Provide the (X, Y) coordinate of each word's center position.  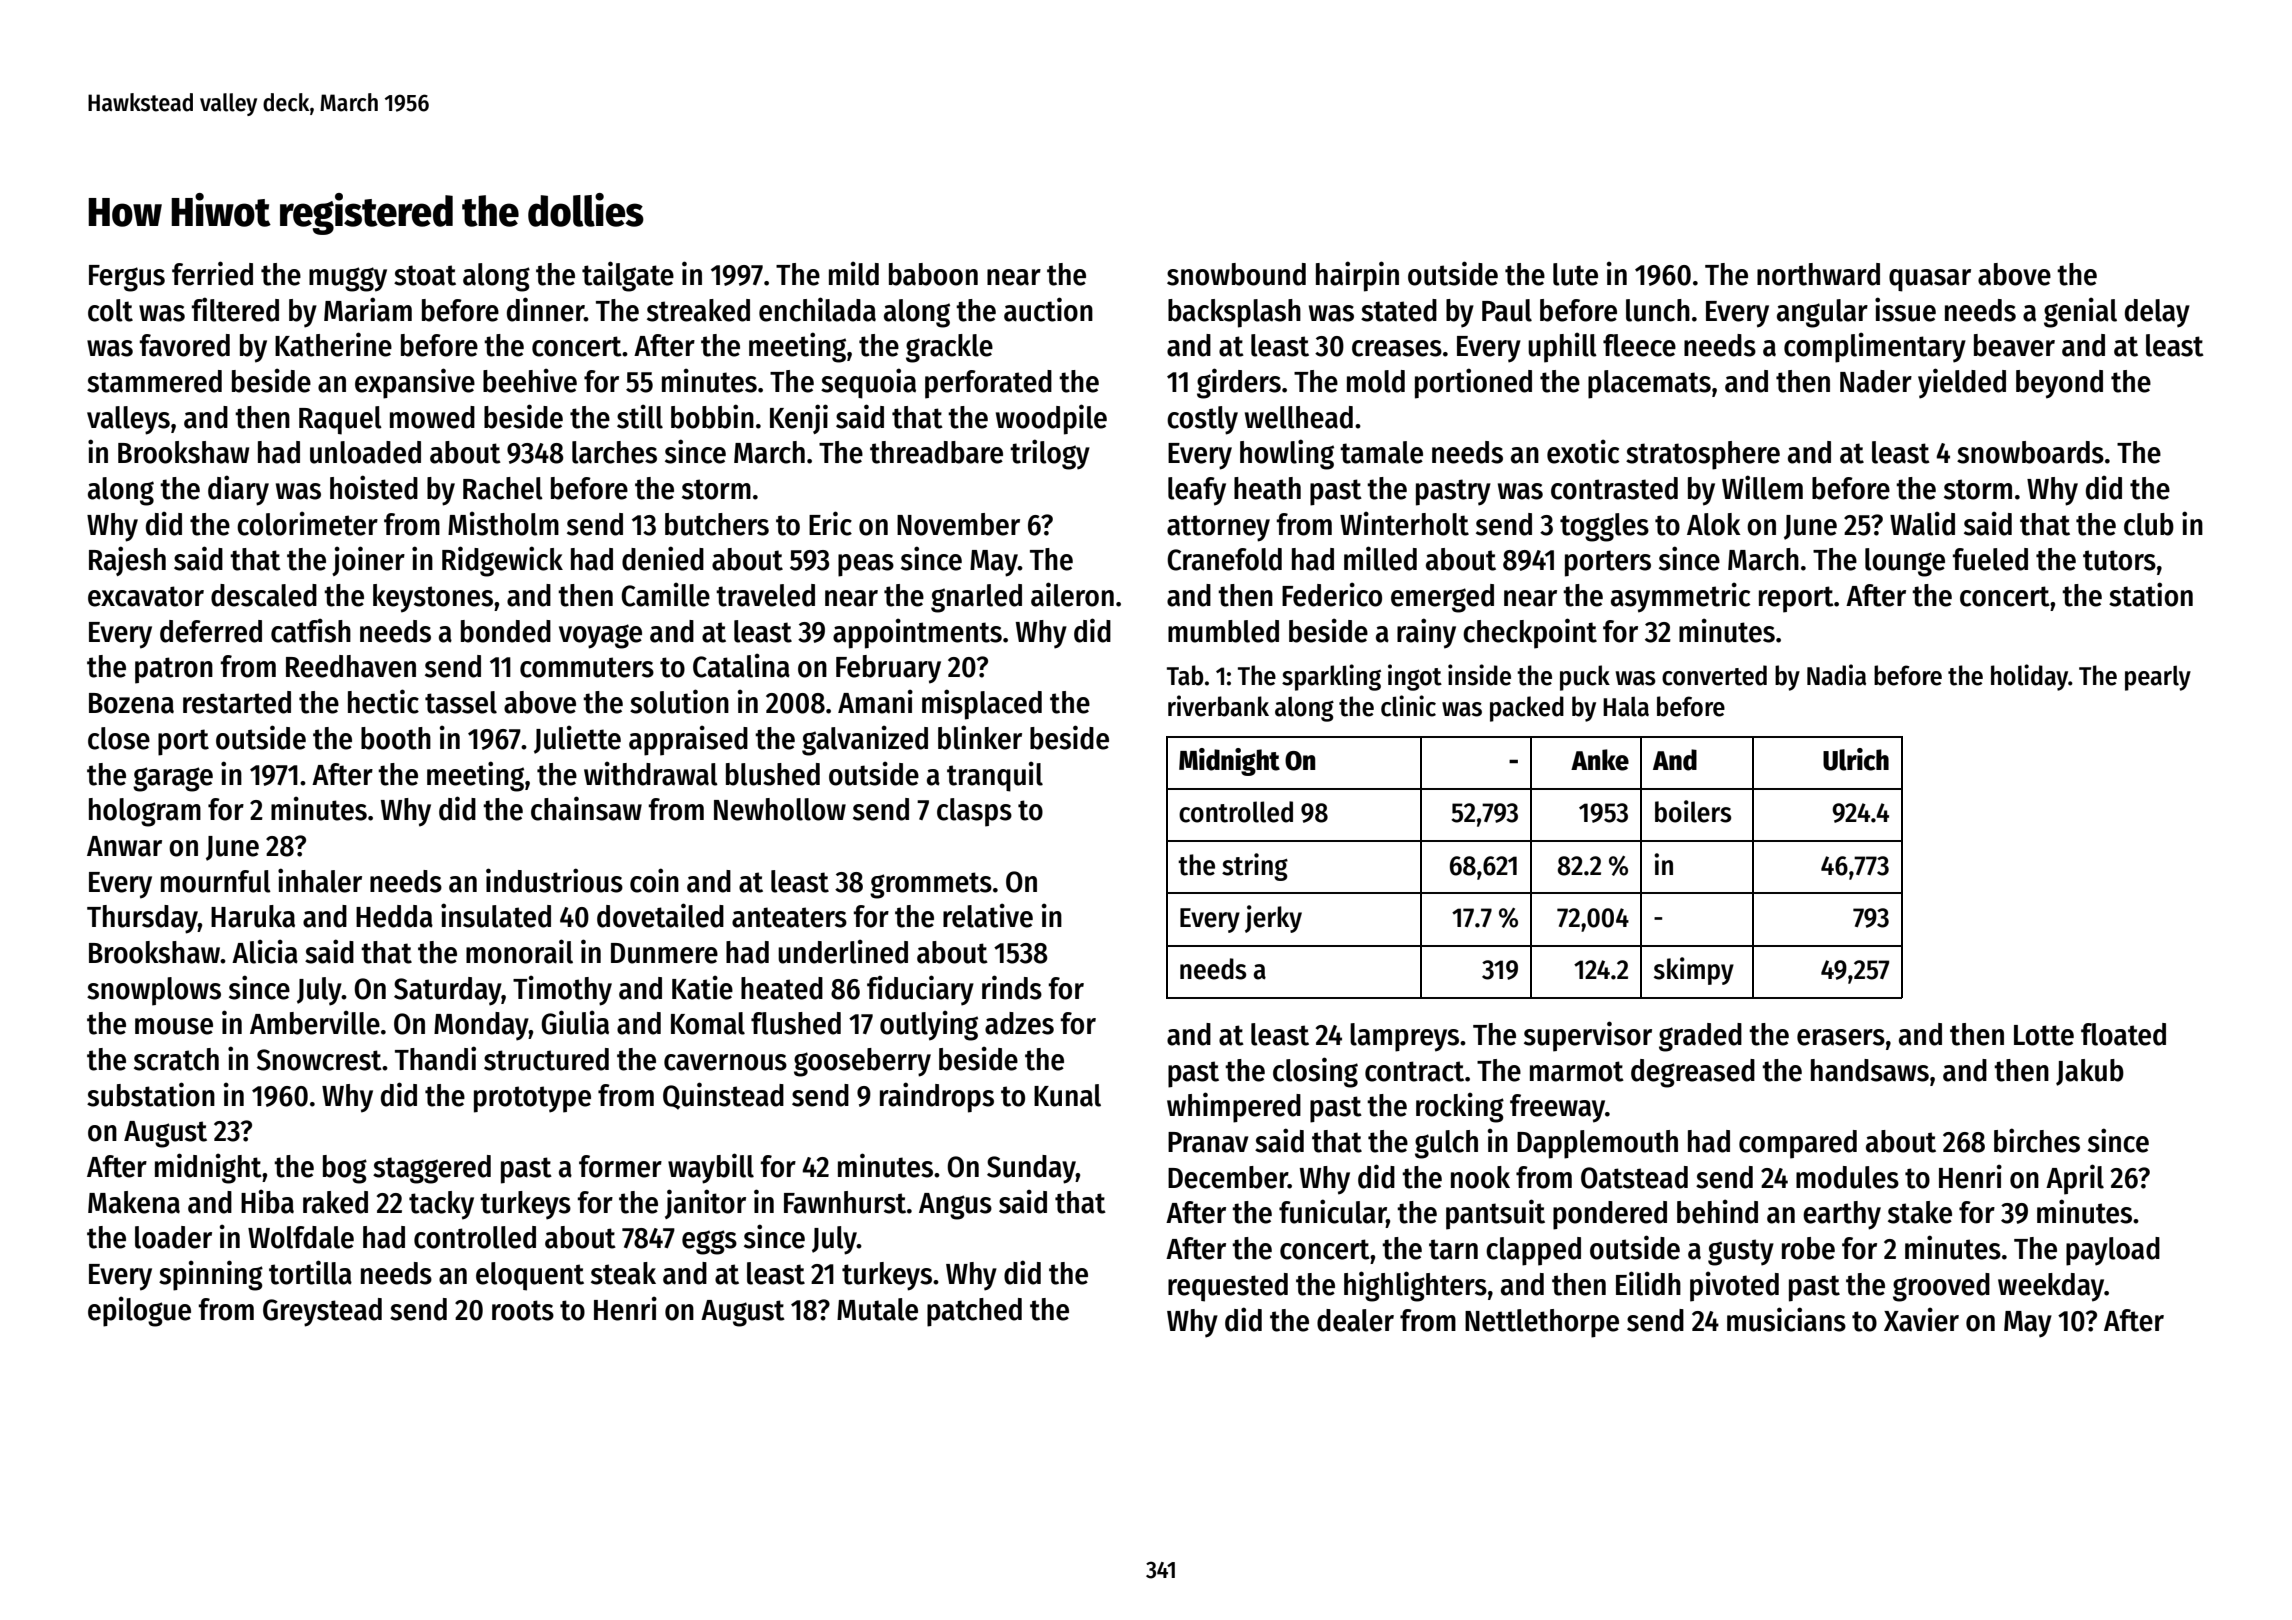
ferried (212, 273)
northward (1818, 274)
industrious (554, 880)
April (2075, 1179)
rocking (1460, 1107)
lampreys (1404, 1037)
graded (1700, 1037)
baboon (933, 274)
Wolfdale (301, 1237)
